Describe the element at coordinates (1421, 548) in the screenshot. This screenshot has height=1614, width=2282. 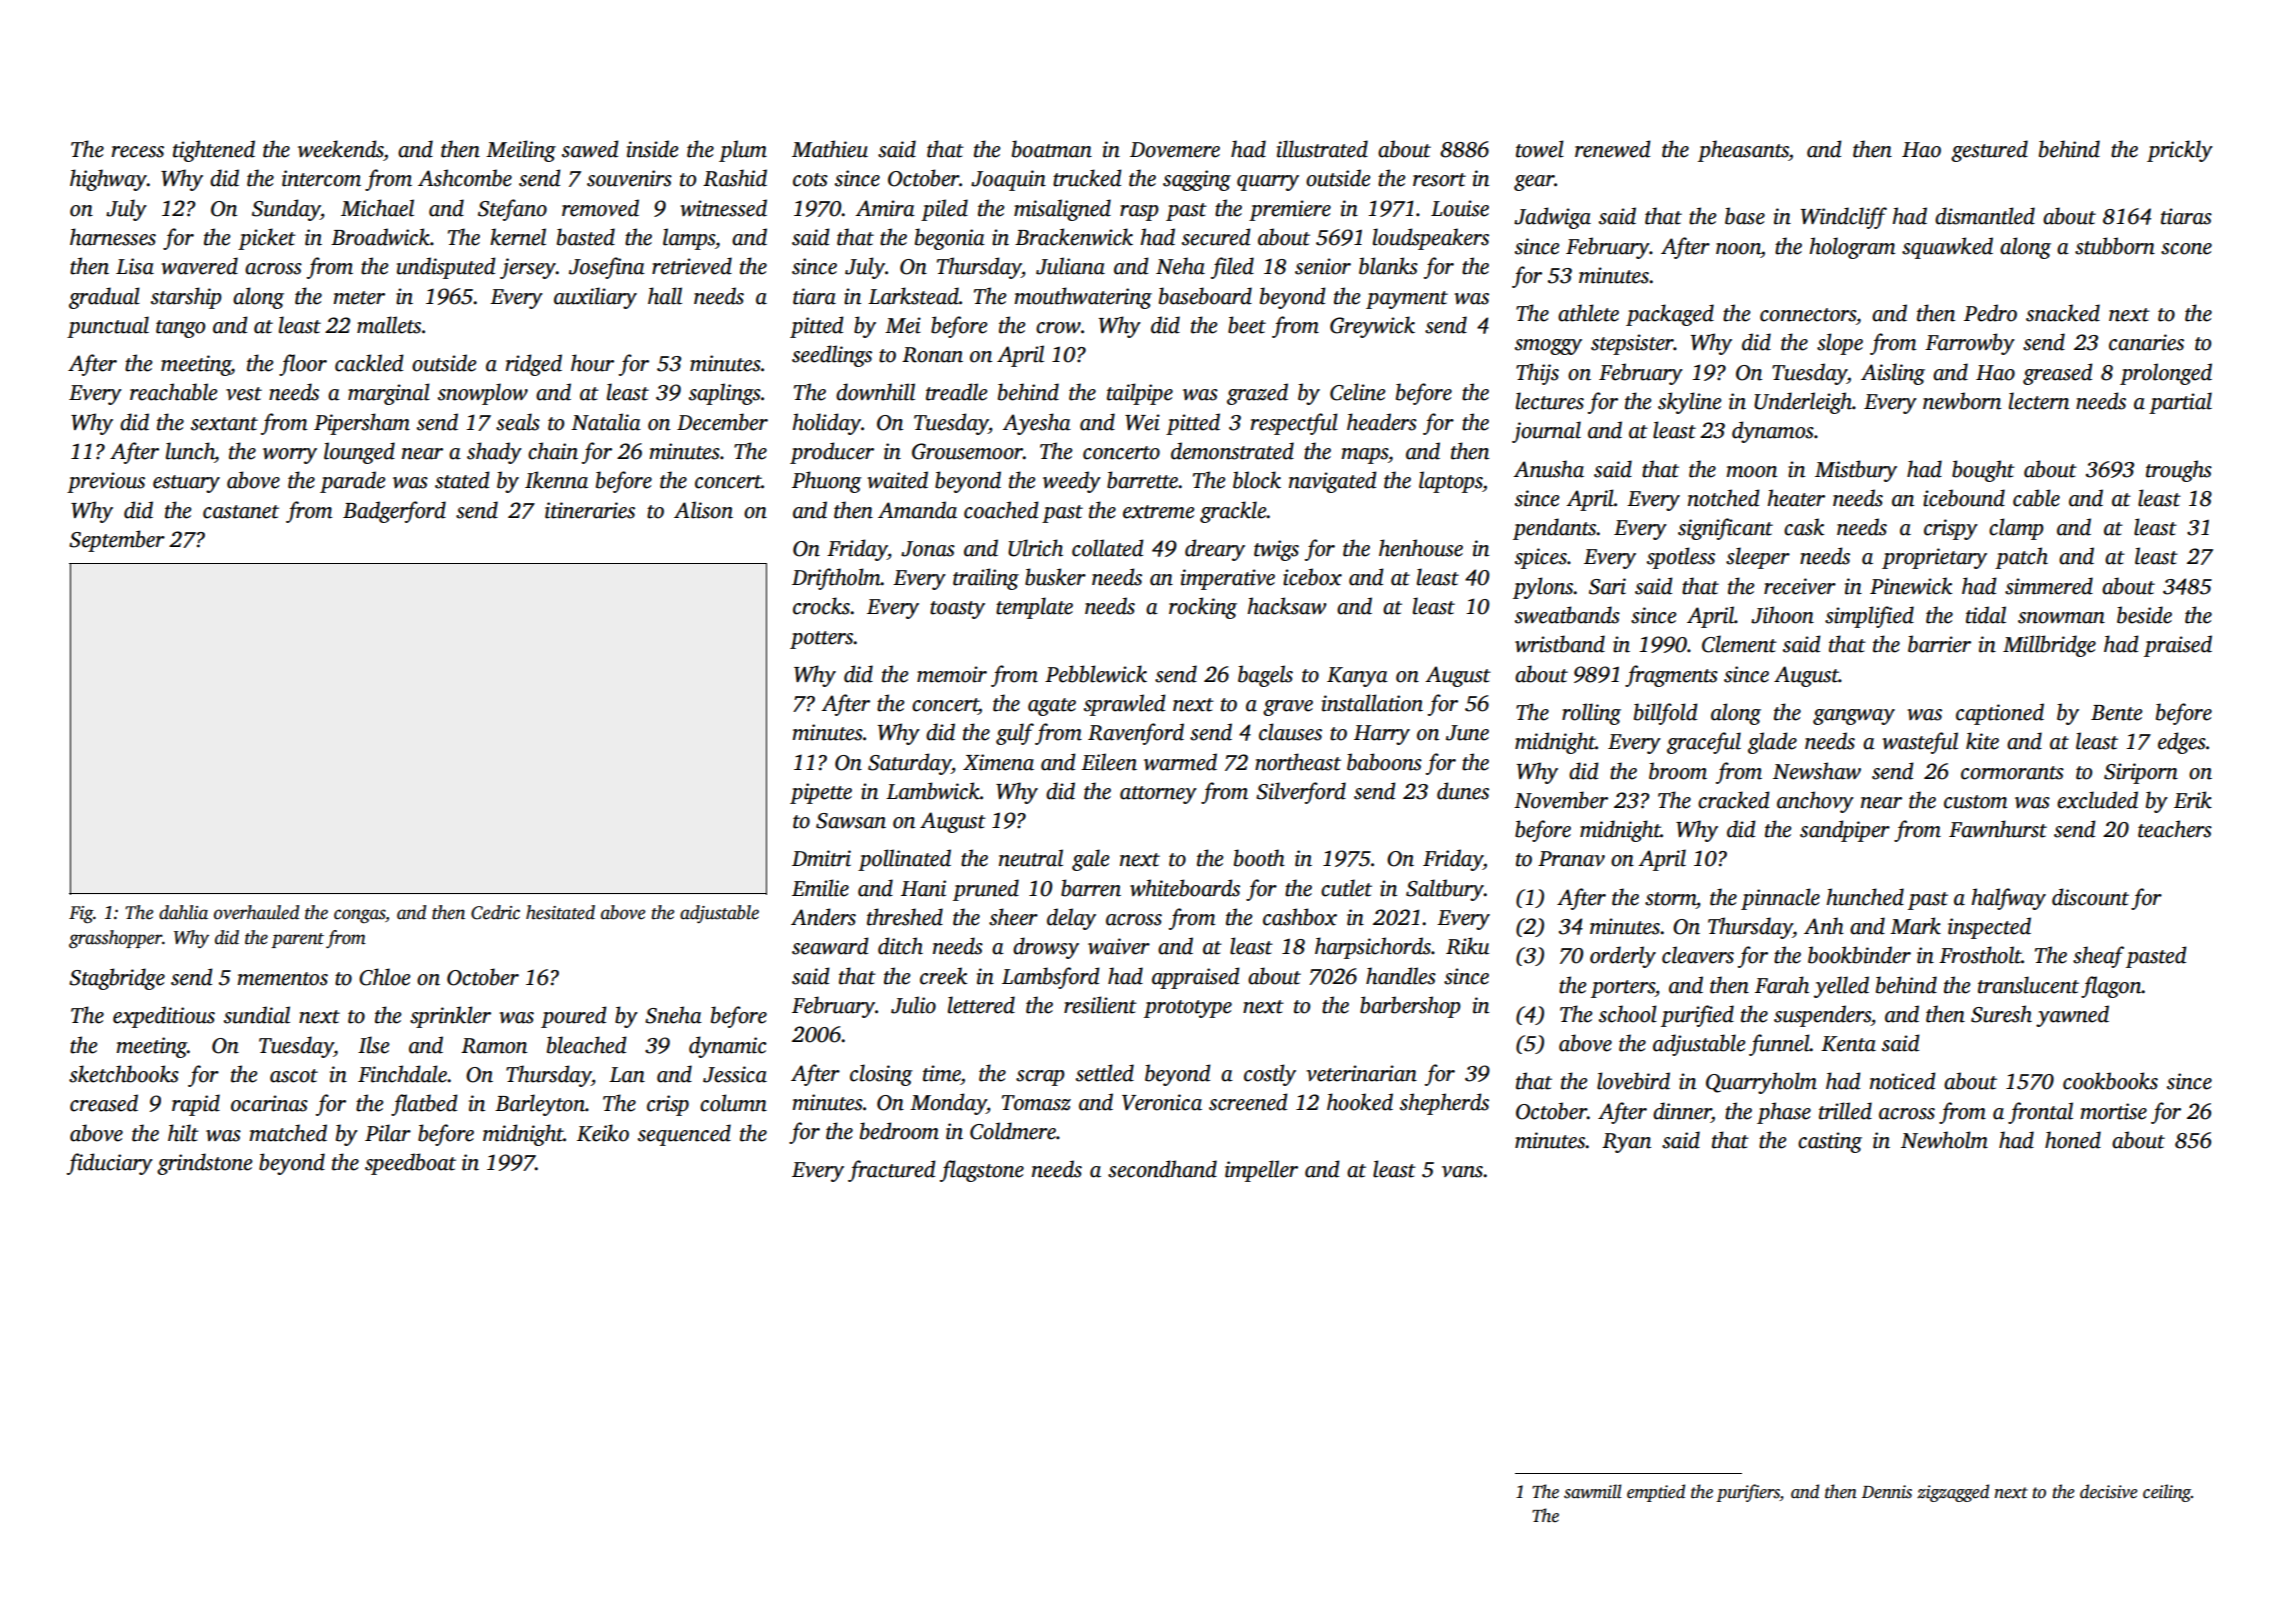
I see `henhouse` at that location.
